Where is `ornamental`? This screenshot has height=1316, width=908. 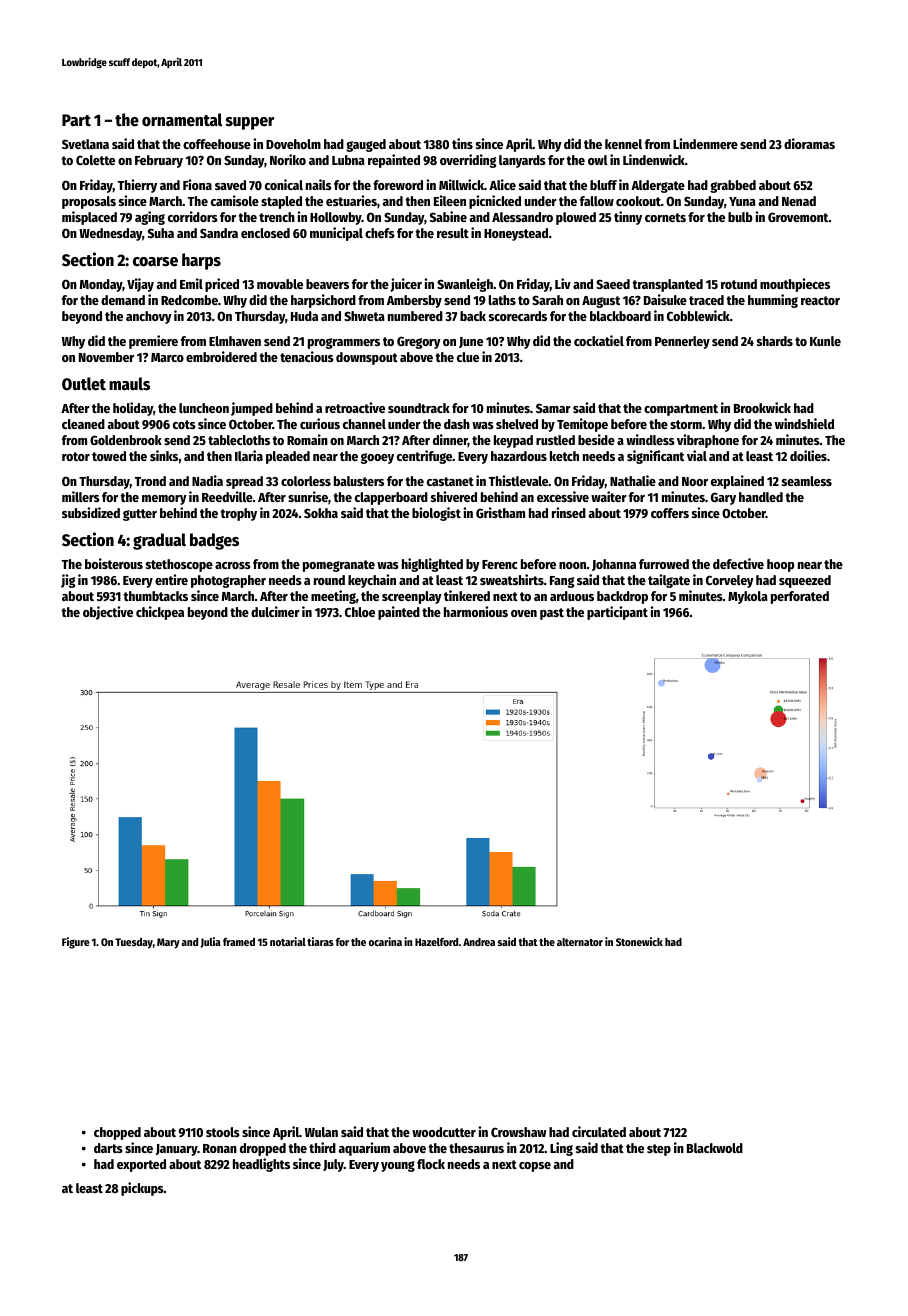
ornamental is located at coordinates (182, 120).
